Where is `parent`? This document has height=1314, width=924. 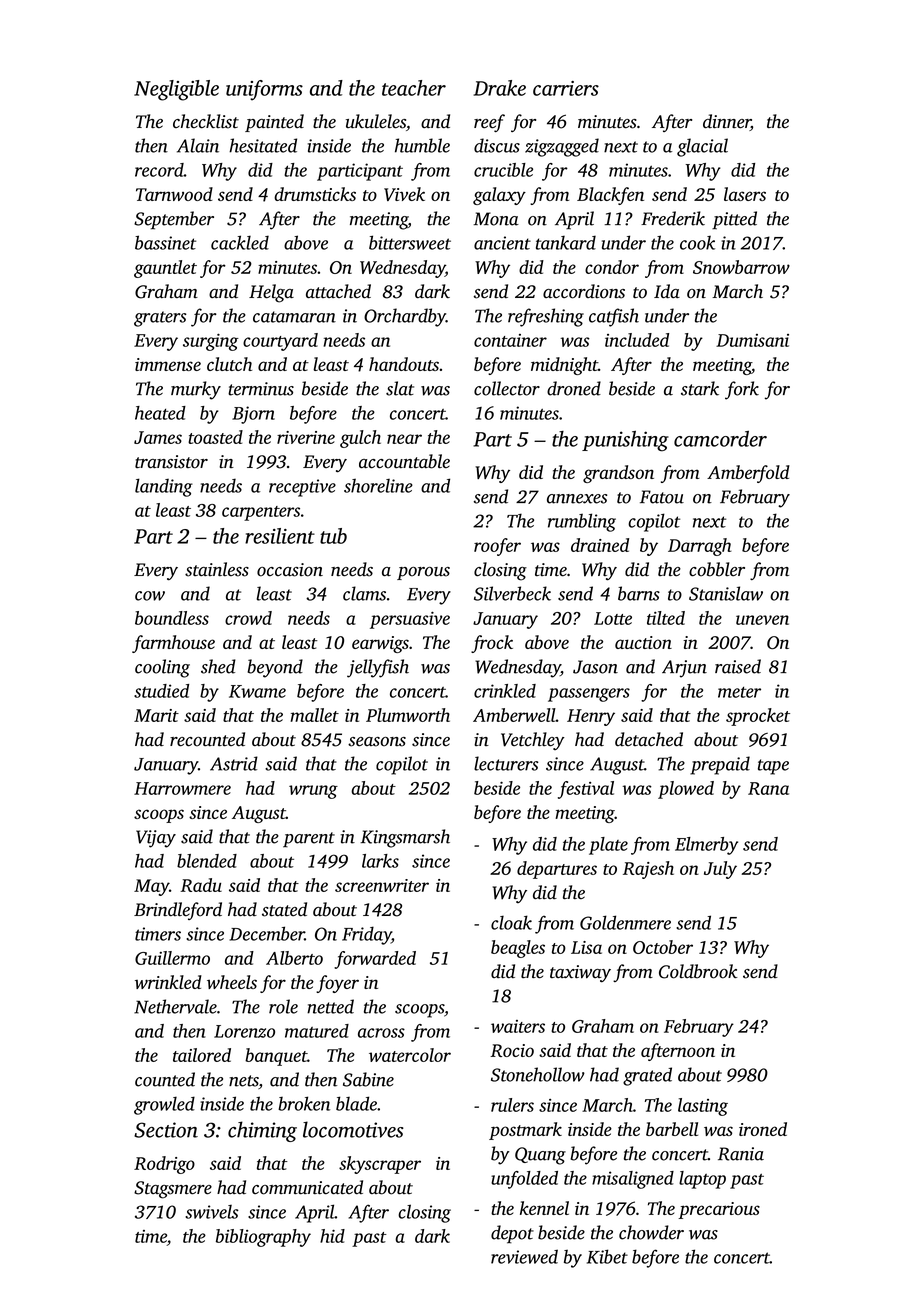
parent is located at coordinates (309, 840).
